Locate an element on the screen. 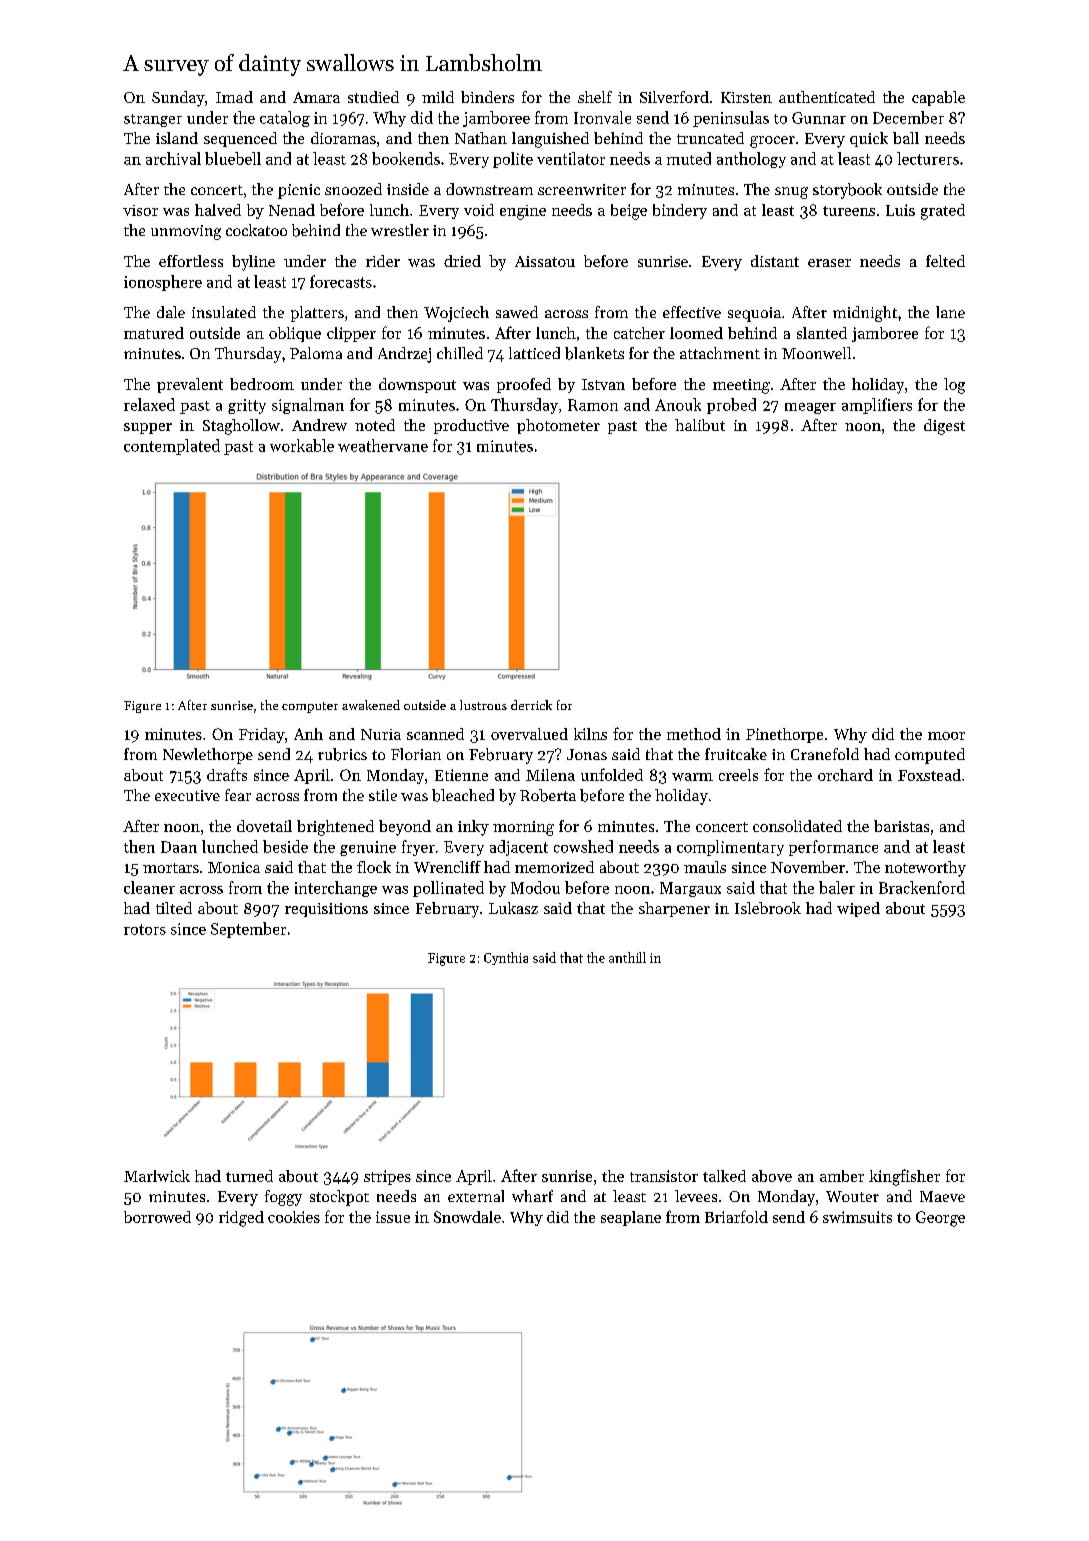  Amara is located at coordinates (316, 97).
